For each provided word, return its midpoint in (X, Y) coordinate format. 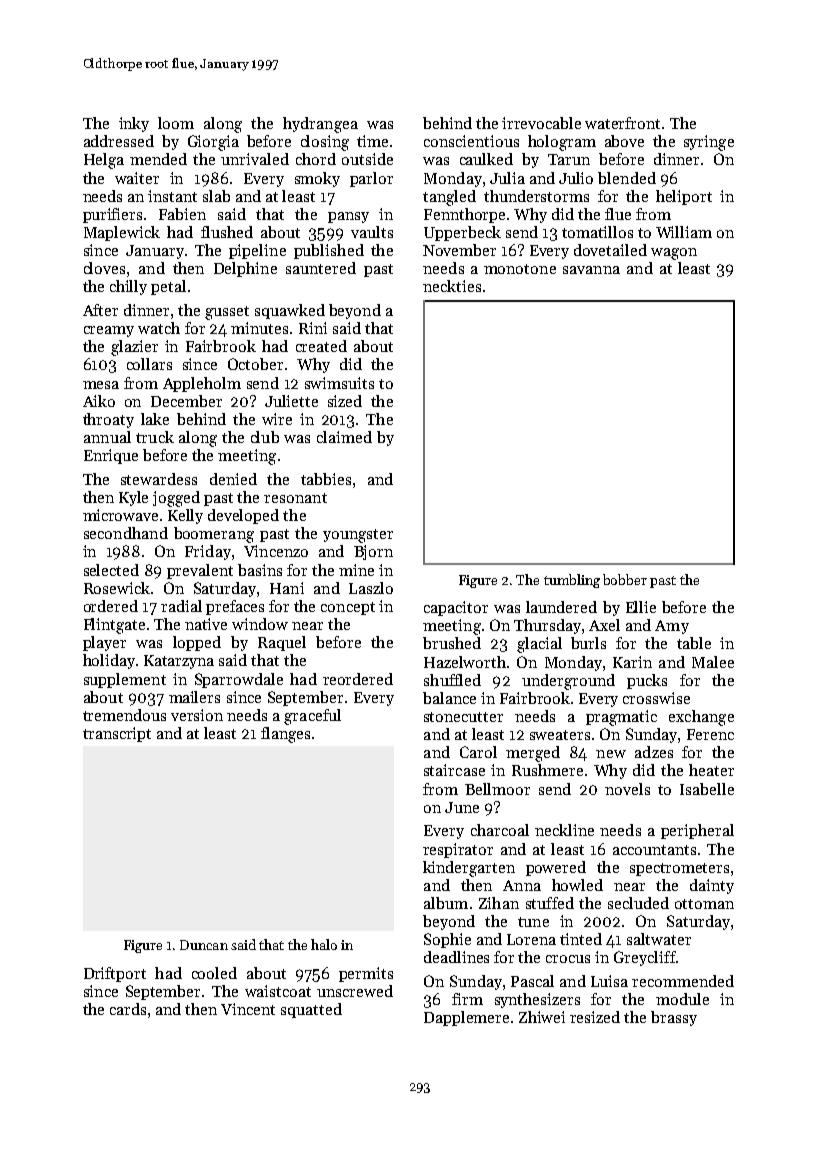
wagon (674, 254)
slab (216, 196)
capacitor (456, 608)
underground (568, 682)
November (459, 250)
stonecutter (463, 717)
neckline (564, 830)
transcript (117, 734)
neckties (452, 286)
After (100, 310)
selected (111, 570)
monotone (520, 269)
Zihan (499, 903)
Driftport (115, 974)
